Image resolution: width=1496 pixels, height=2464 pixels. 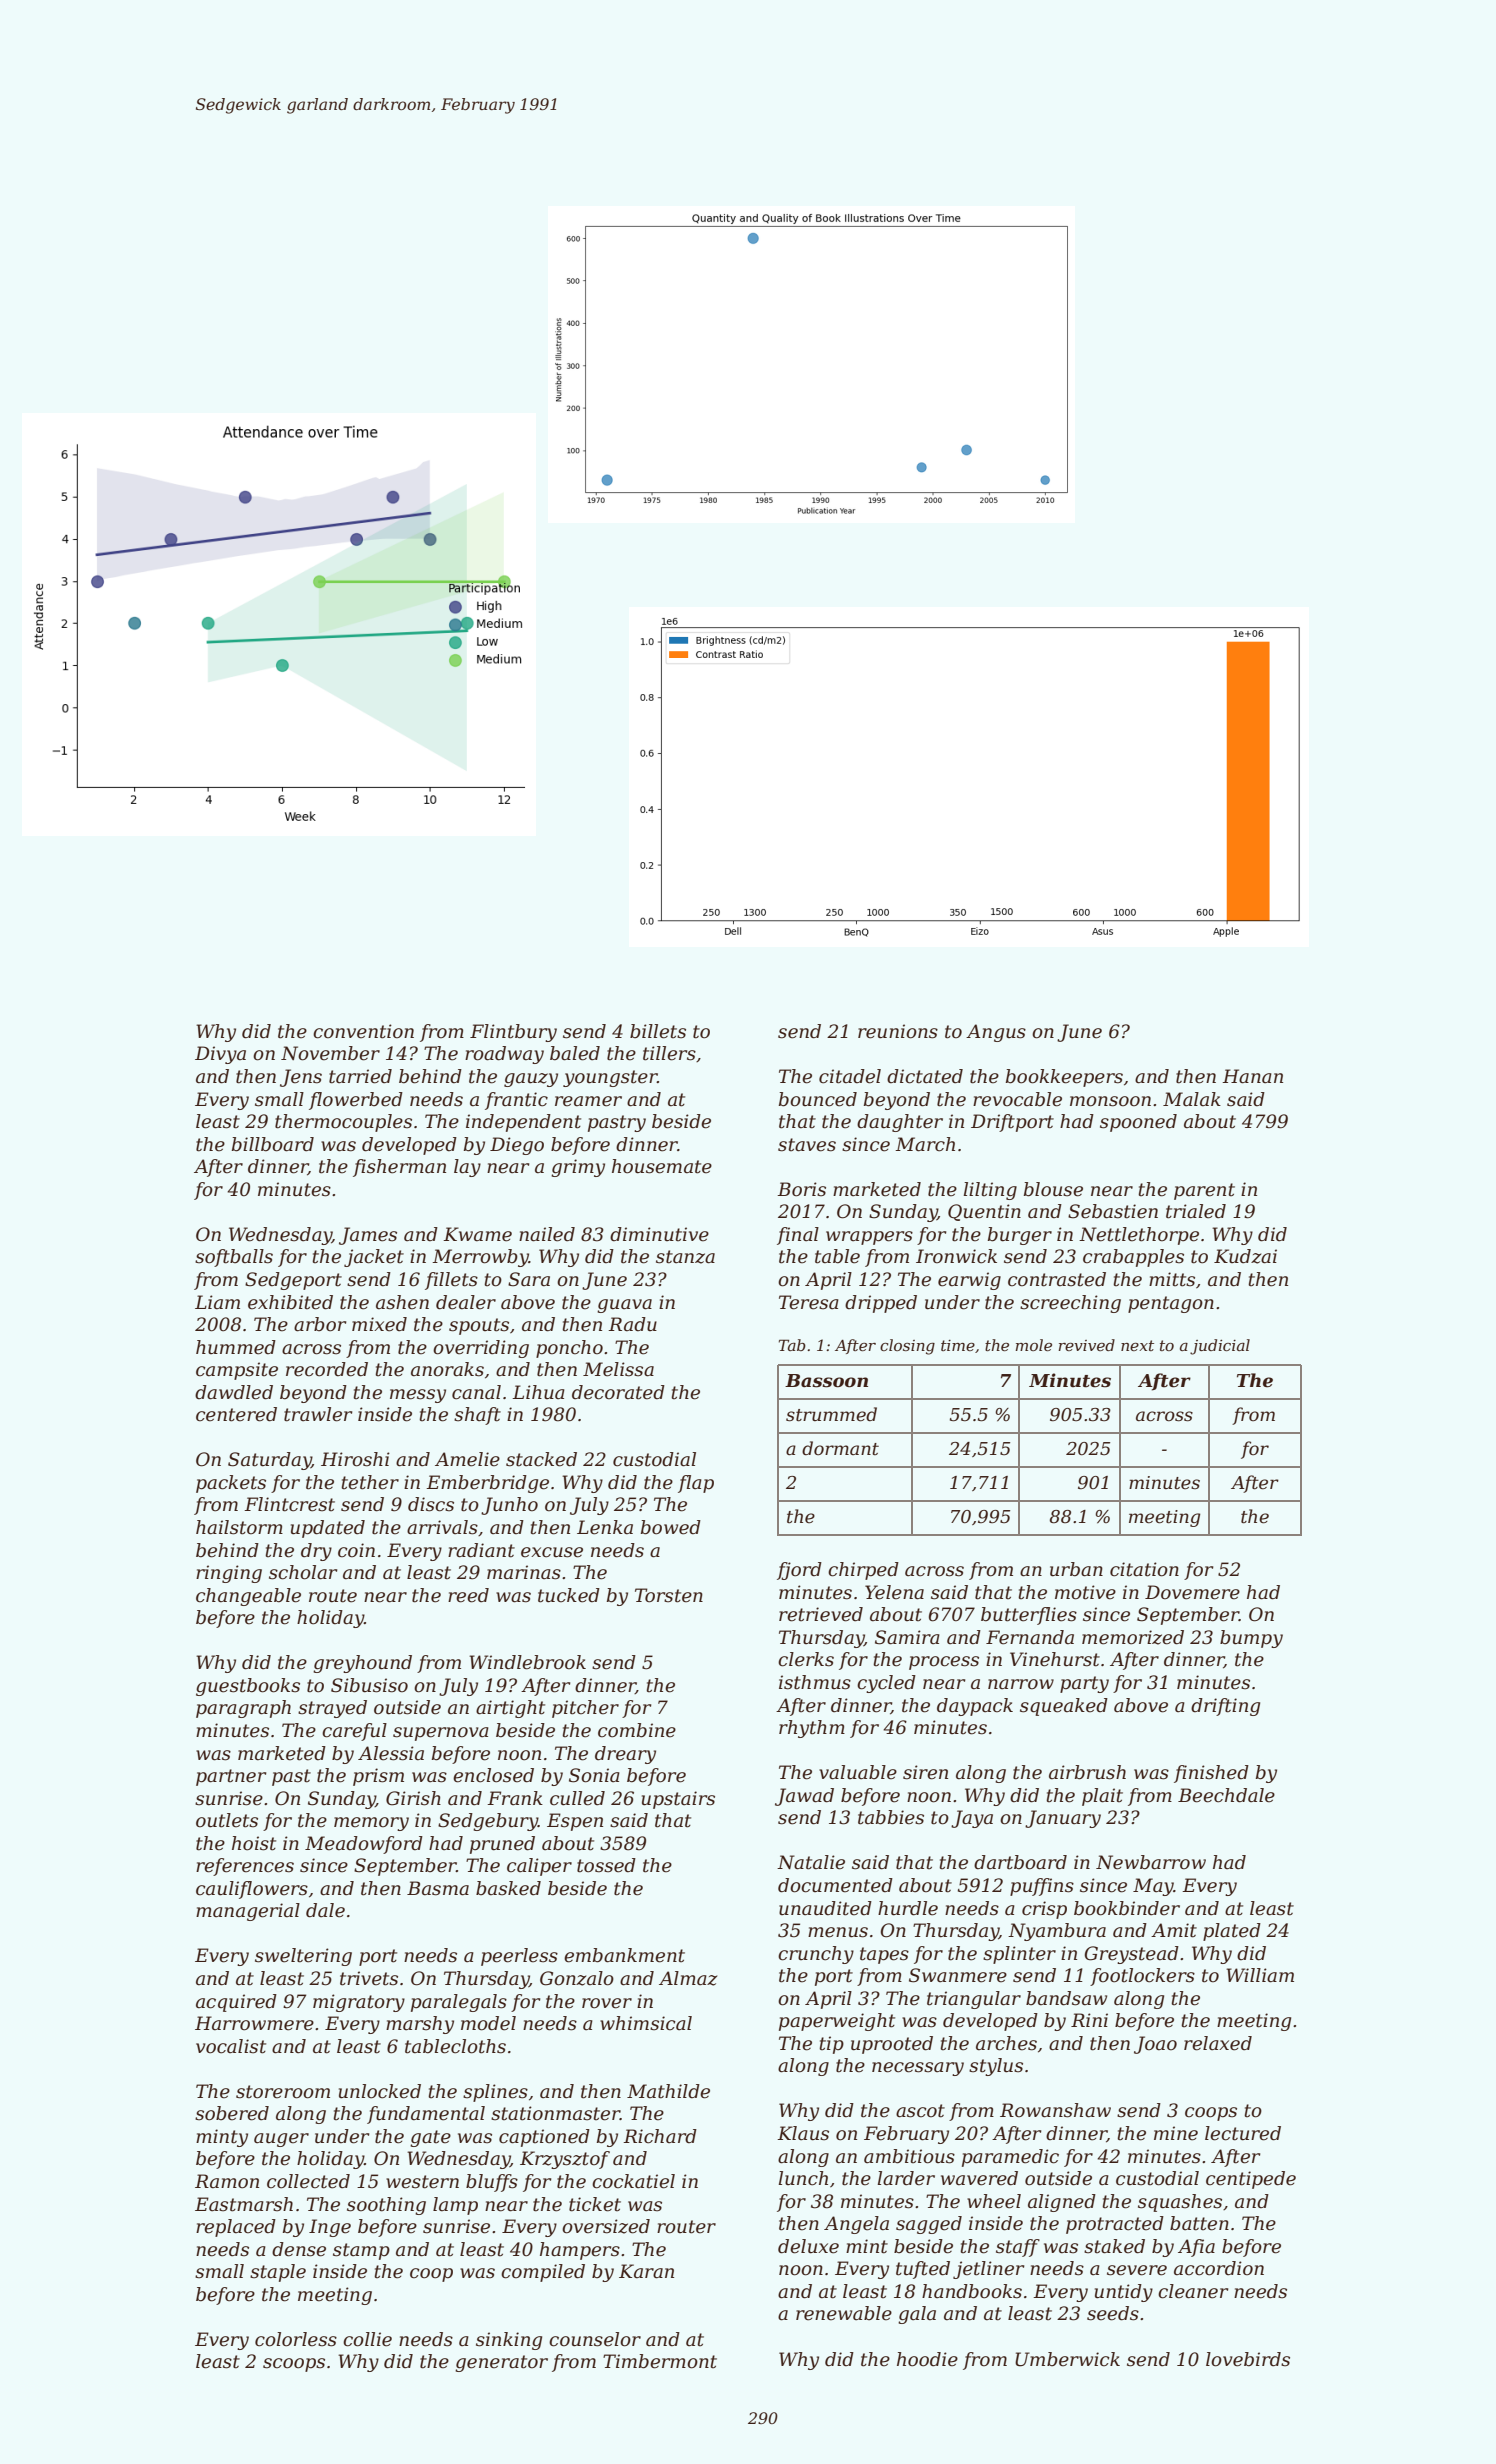 What do you see at coordinates (1020, 1236) in the screenshot?
I see `burger` at bounding box center [1020, 1236].
